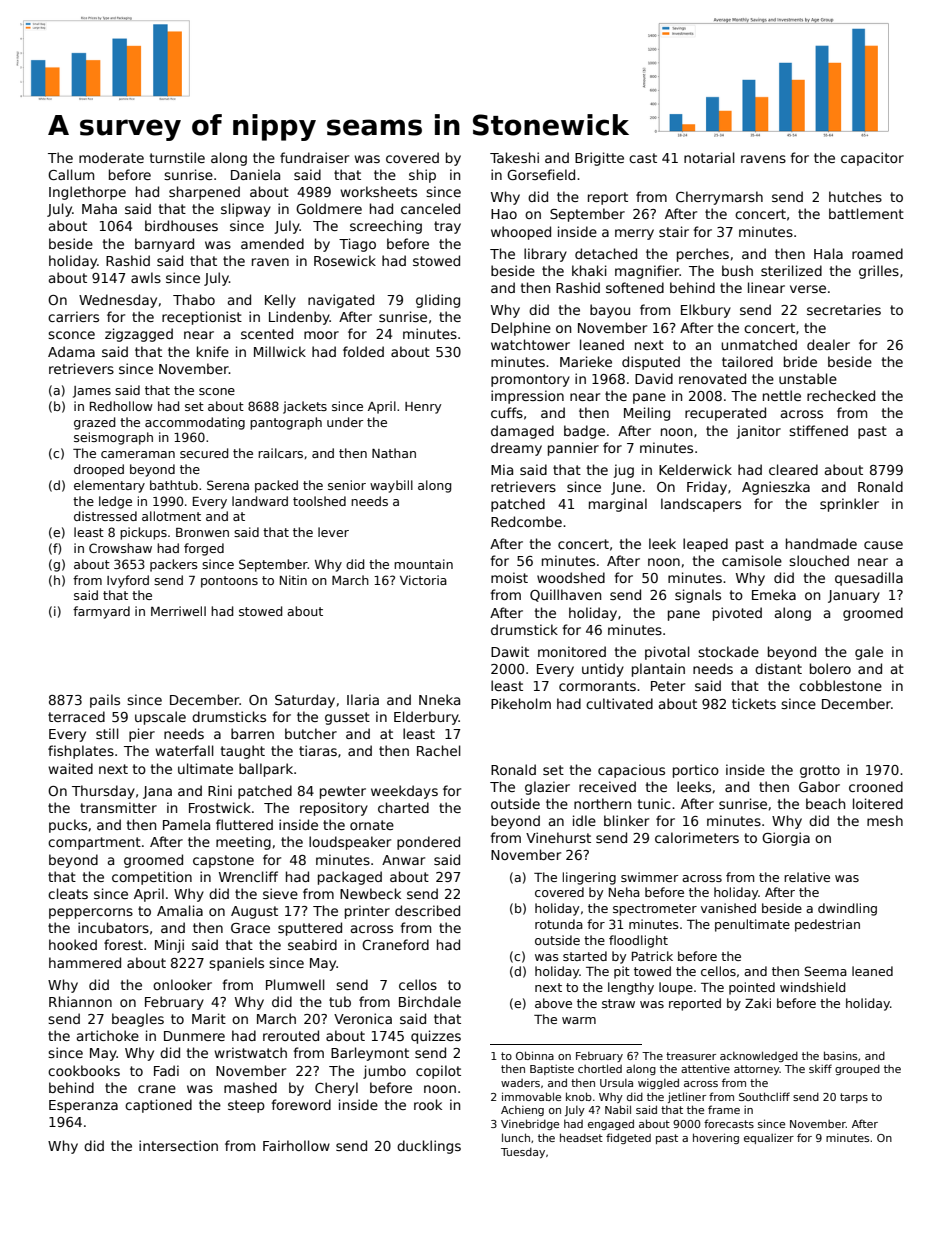  What do you see at coordinates (363, 351) in the screenshot?
I see `folded` at bounding box center [363, 351].
